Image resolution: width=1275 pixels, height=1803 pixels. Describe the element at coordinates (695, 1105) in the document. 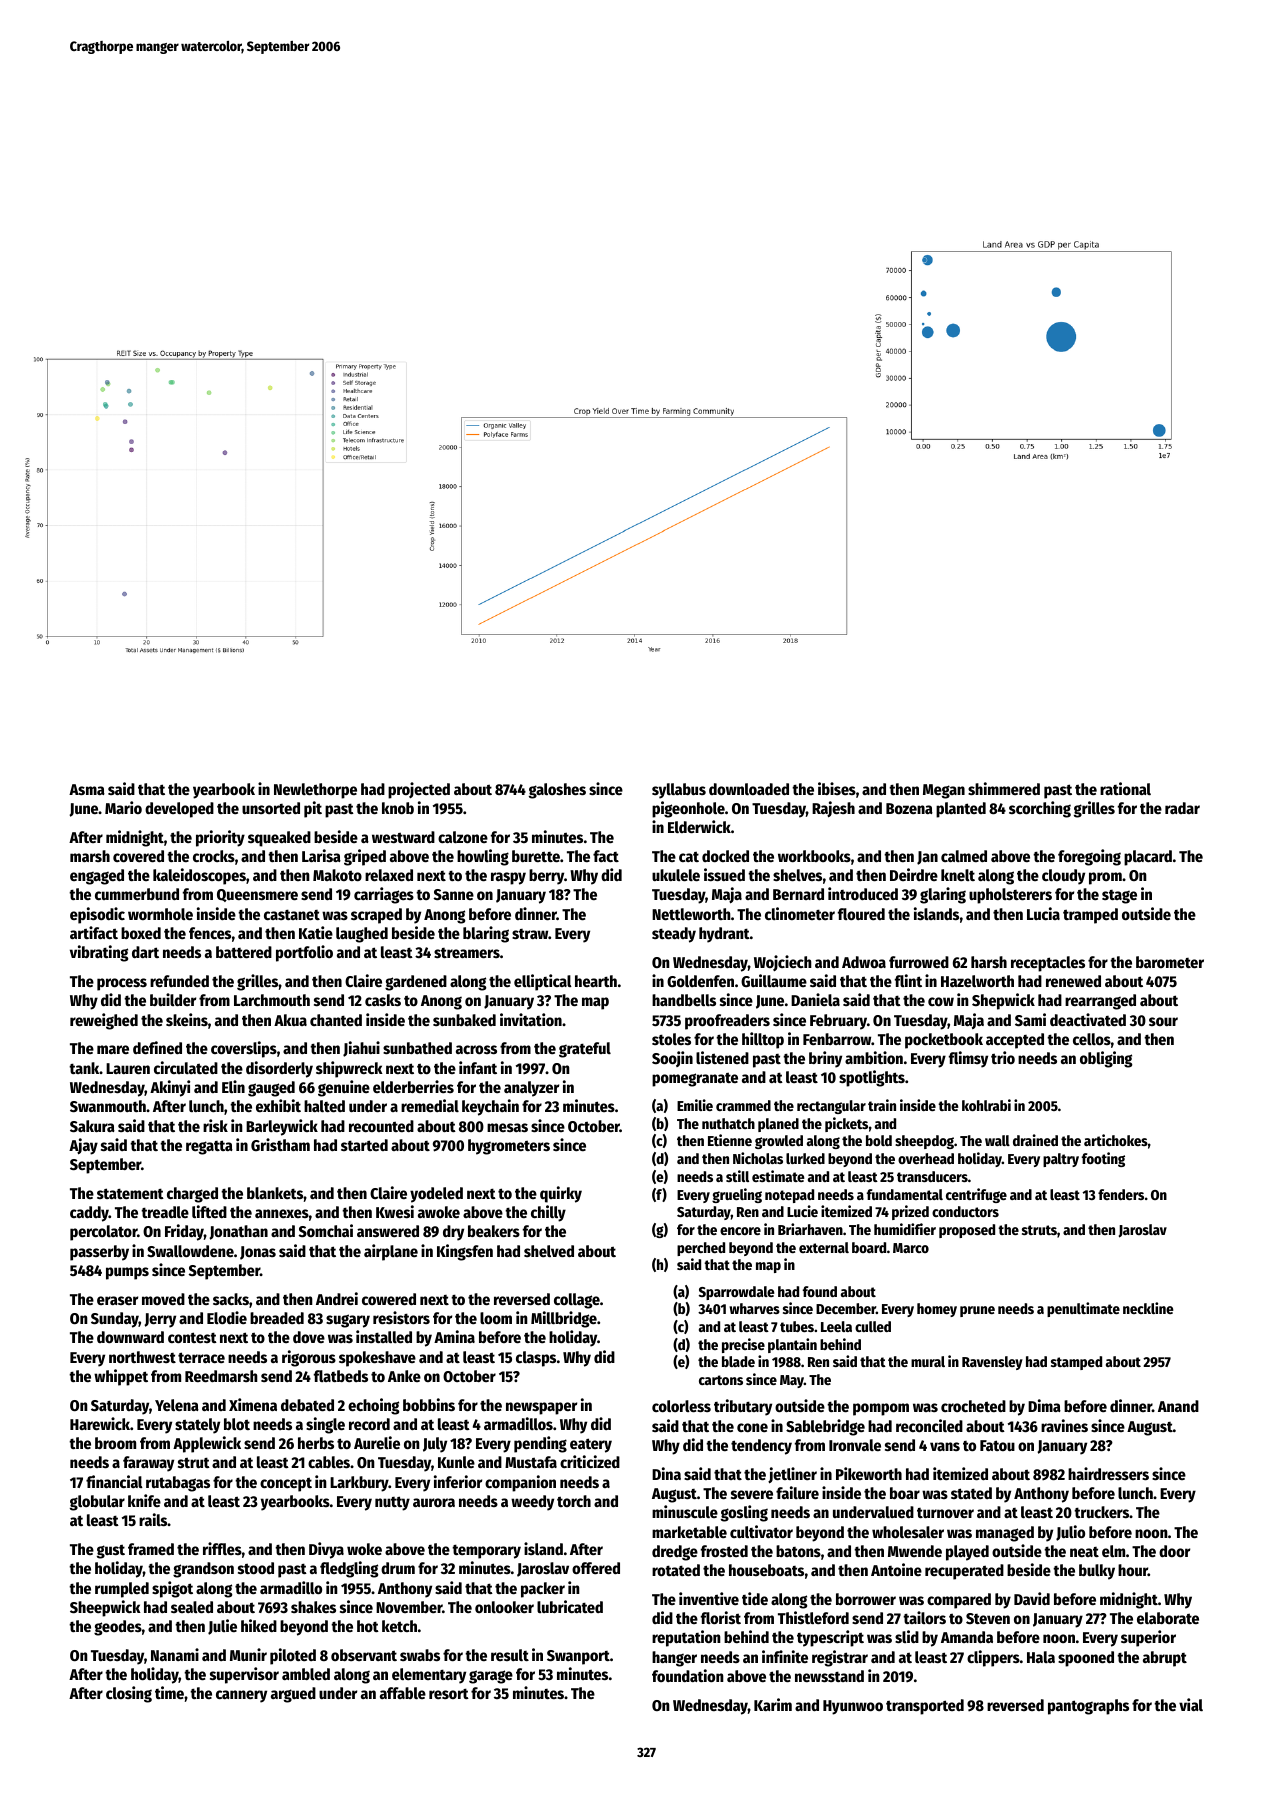

I see `Emilie` at that location.
